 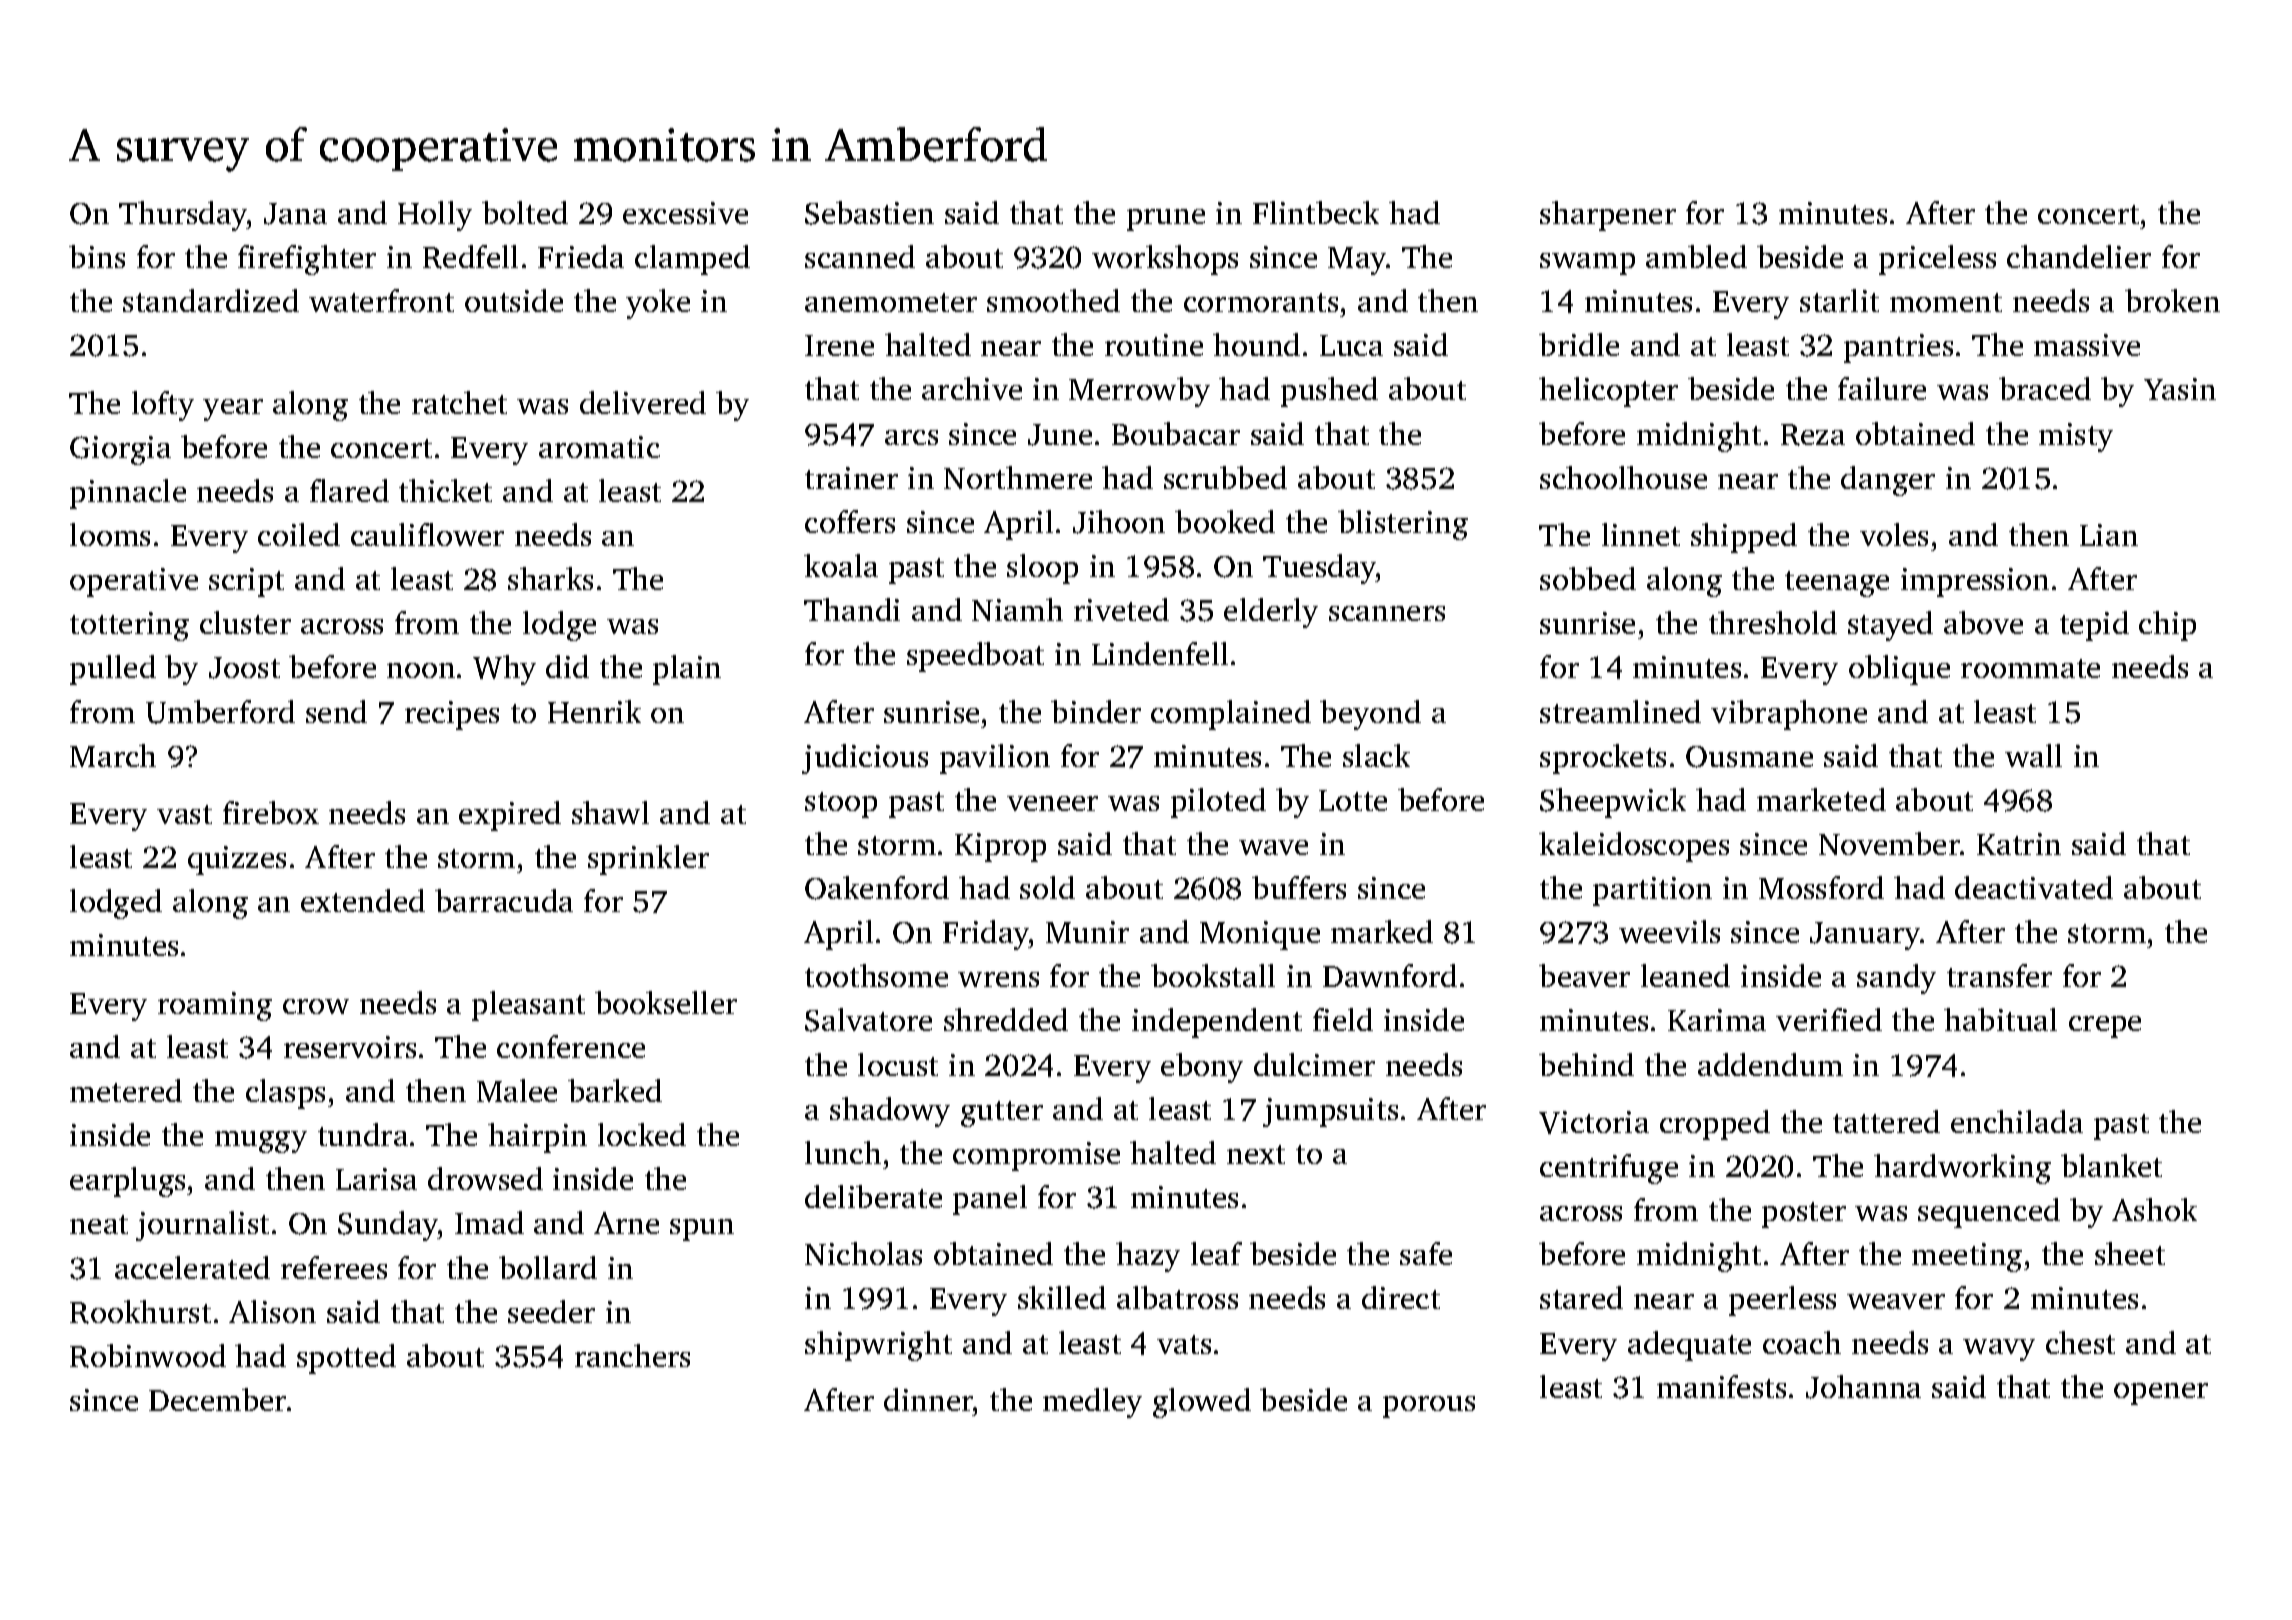 What do you see at coordinates (1696, 256) in the image?
I see `ambled` at bounding box center [1696, 256].
